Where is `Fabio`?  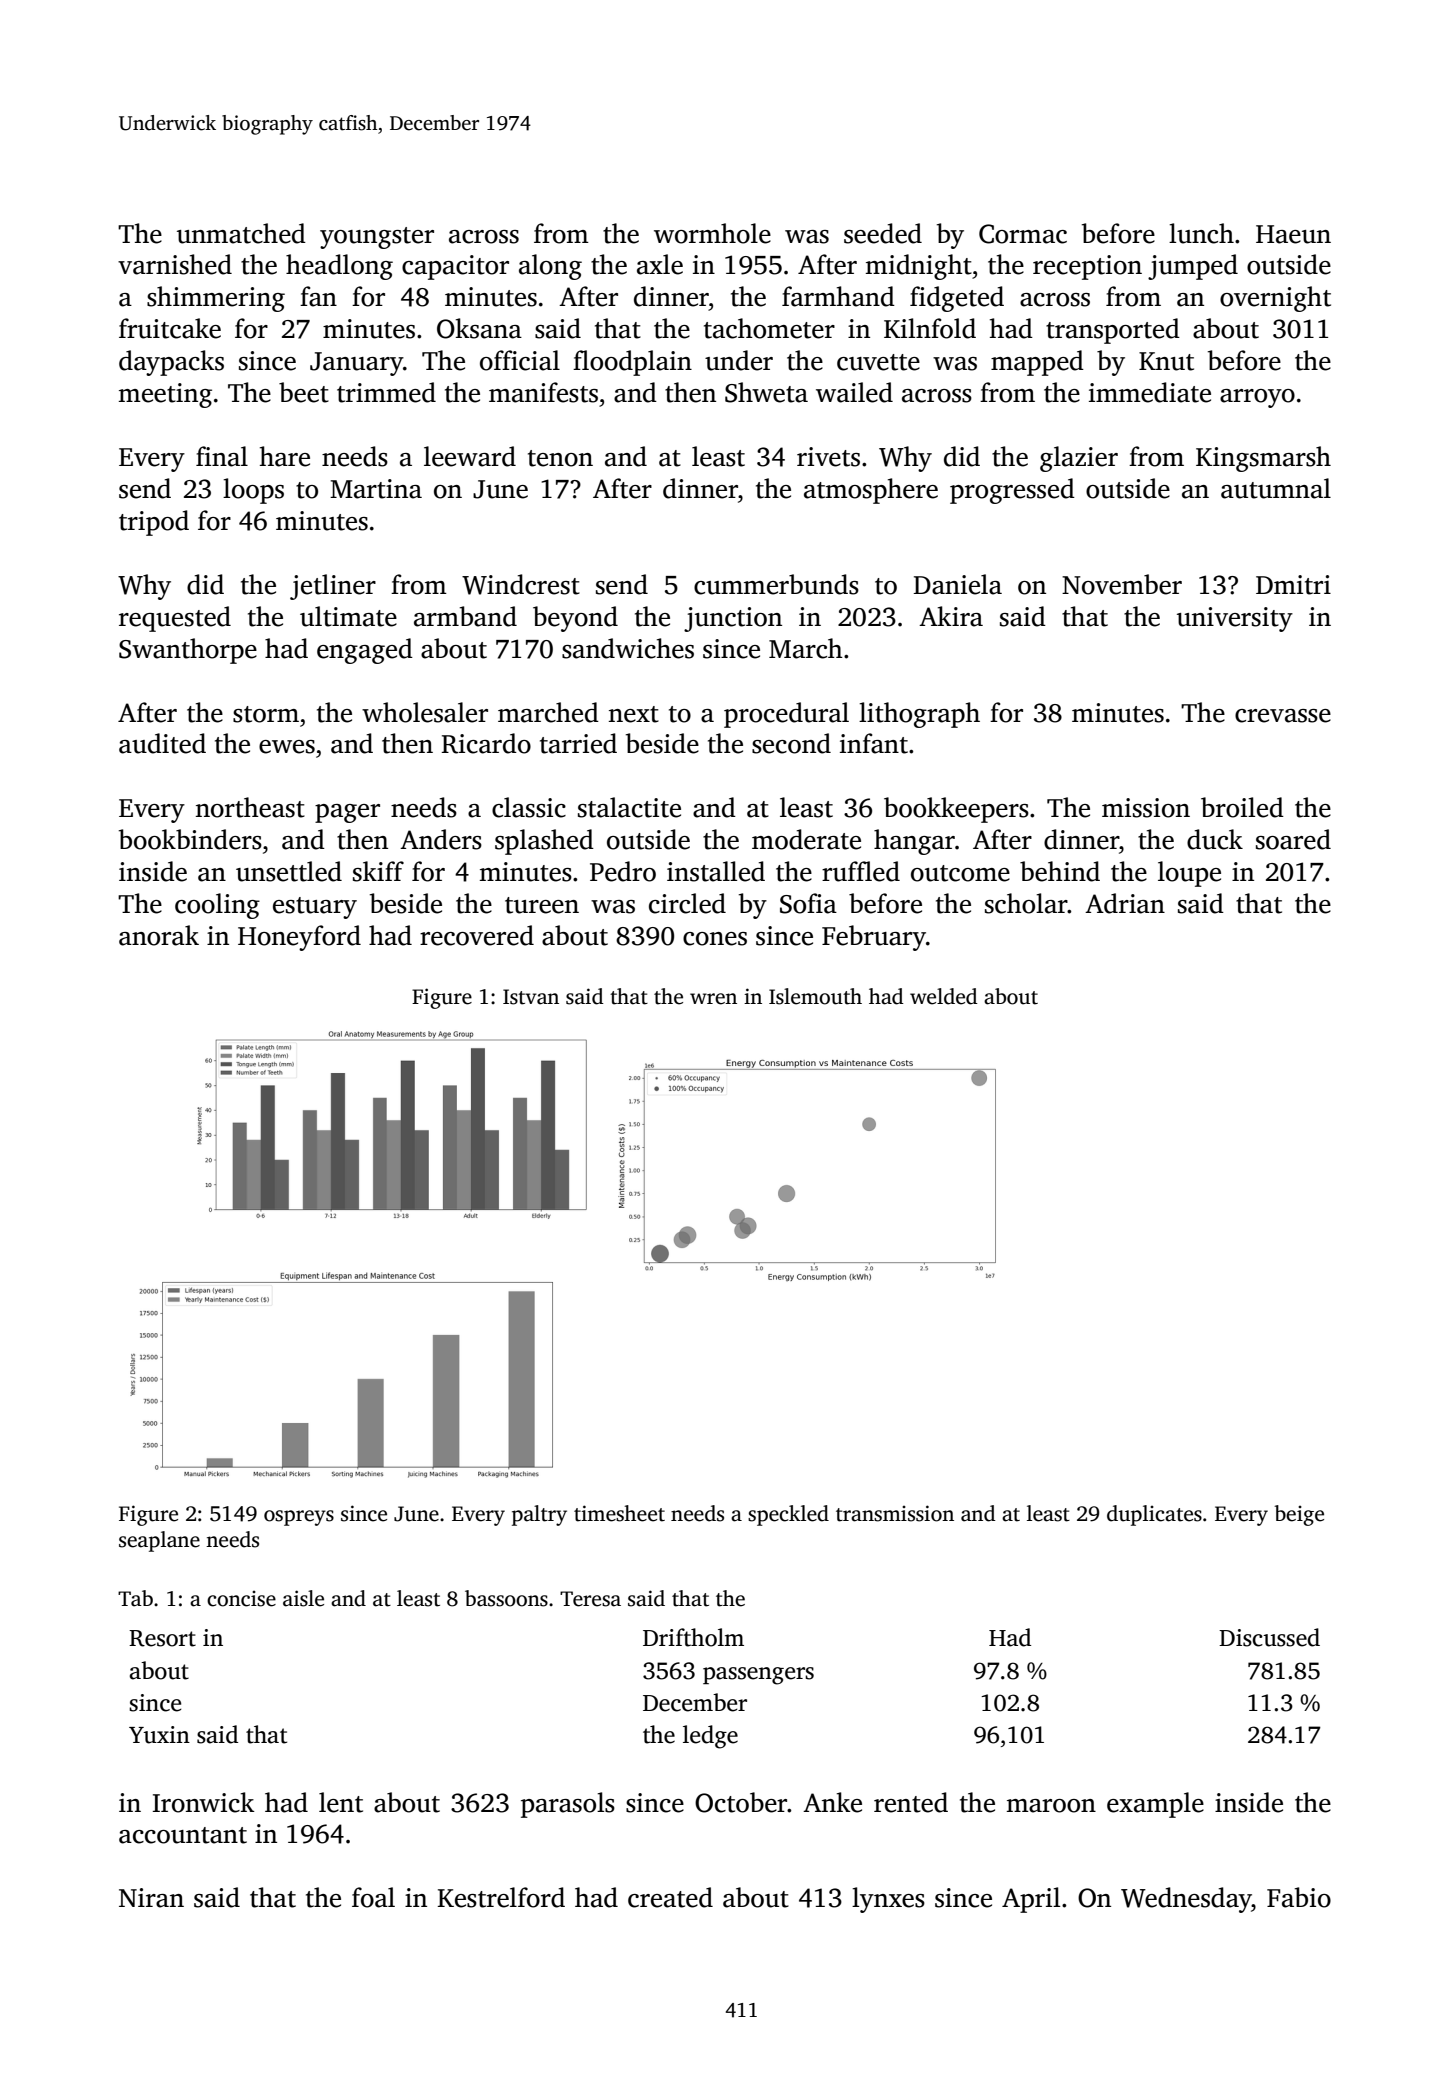 Fabio is located at coordinates (1299, 1897).
